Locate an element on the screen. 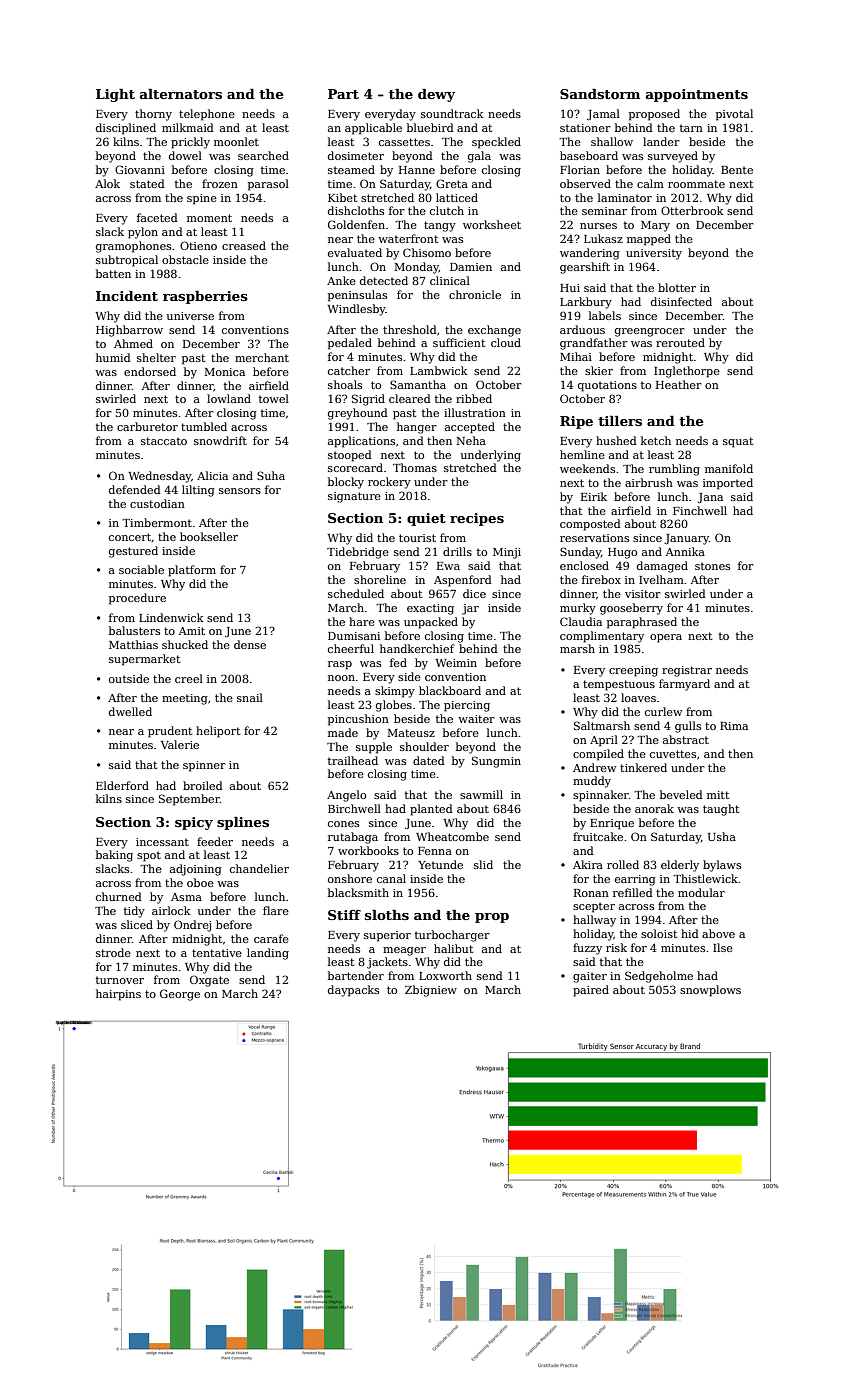  hushed is located at coordinates (616, 440).
